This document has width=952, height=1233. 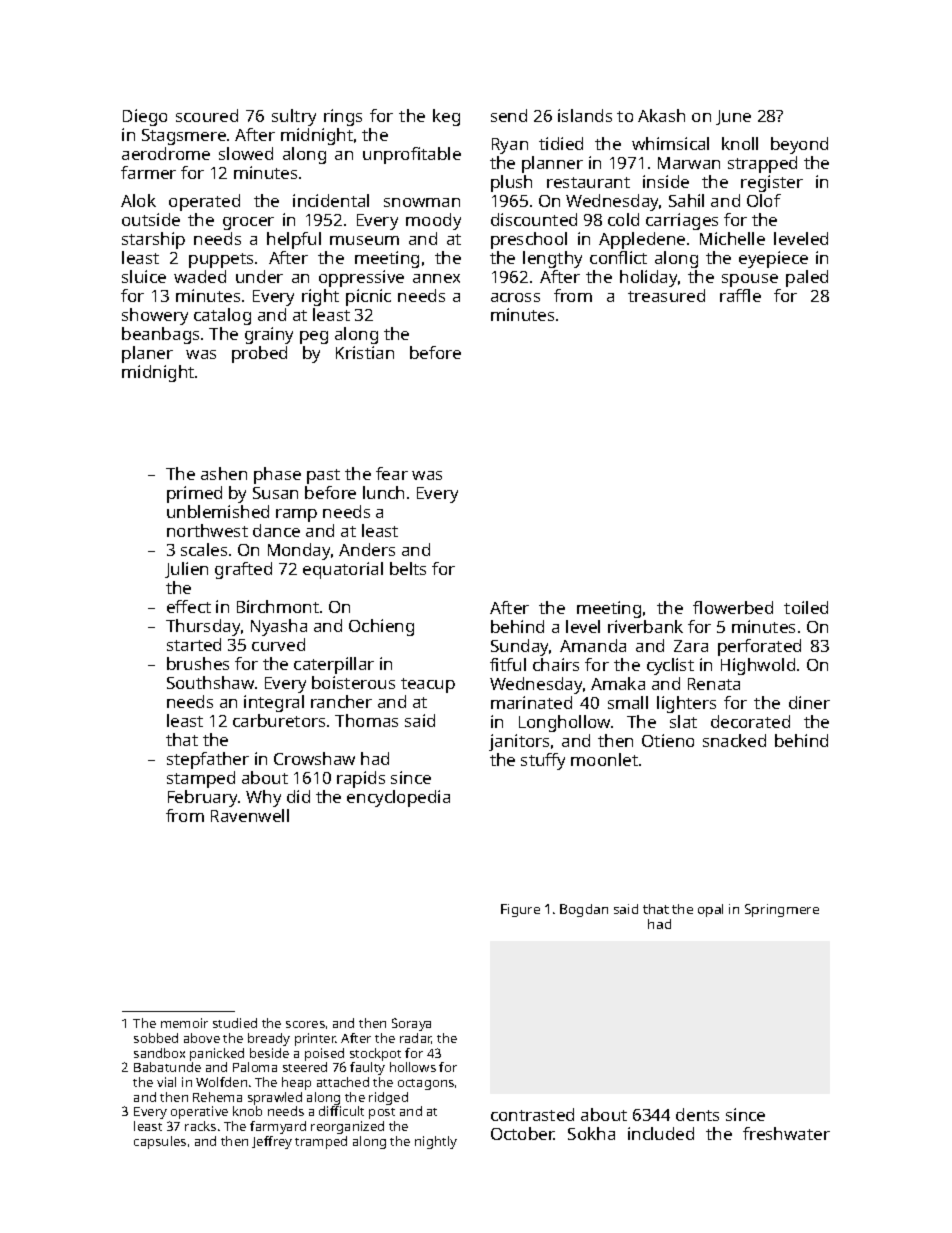 What do you see at coordinates (446, 117) in the document?
I see `keg` at bounding box center [446, 117].
